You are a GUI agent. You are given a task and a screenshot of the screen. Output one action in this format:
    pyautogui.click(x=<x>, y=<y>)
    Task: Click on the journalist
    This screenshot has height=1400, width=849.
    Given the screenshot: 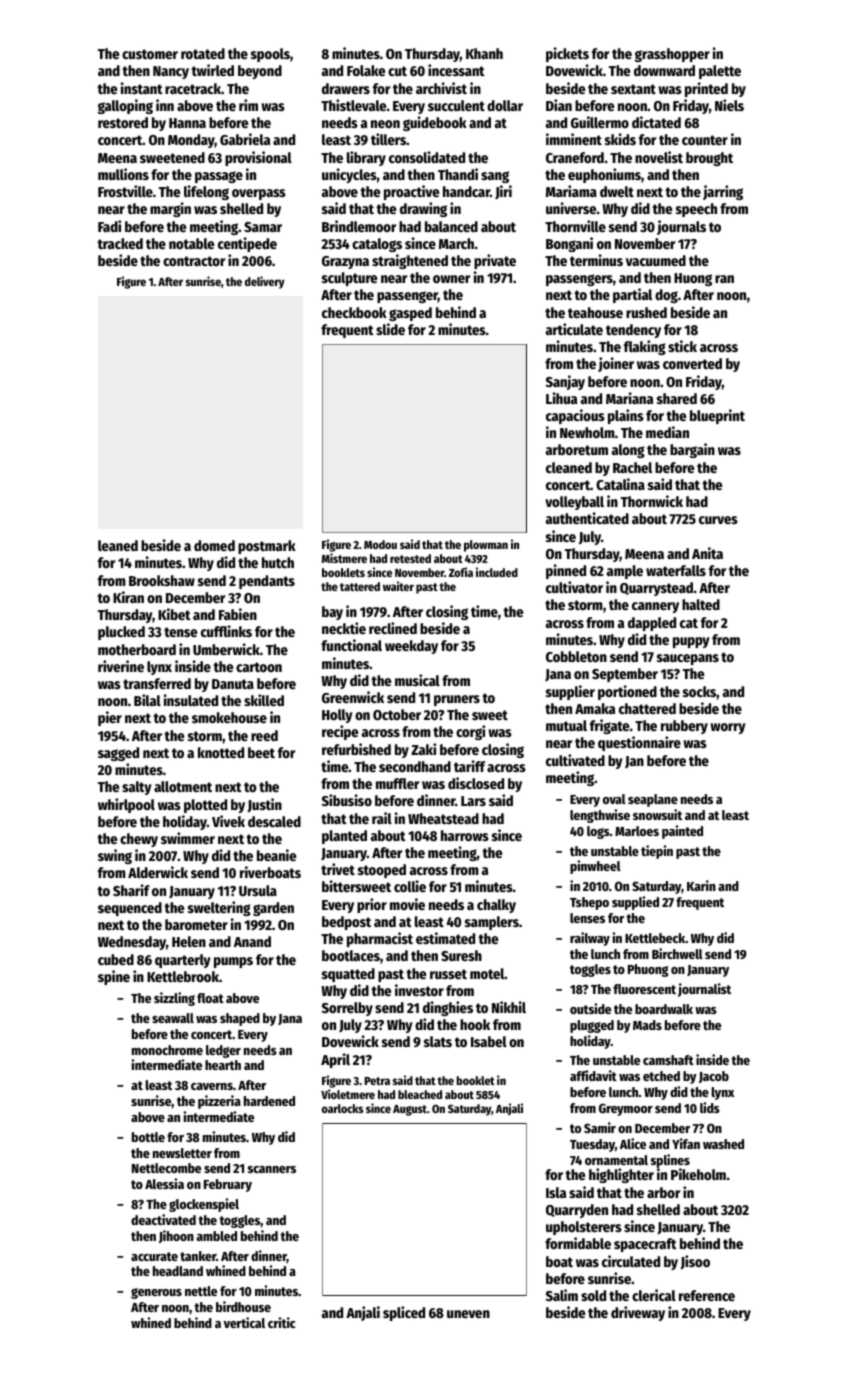 What is the action you would take?
    pyautogui.click(x=704, y=990)
